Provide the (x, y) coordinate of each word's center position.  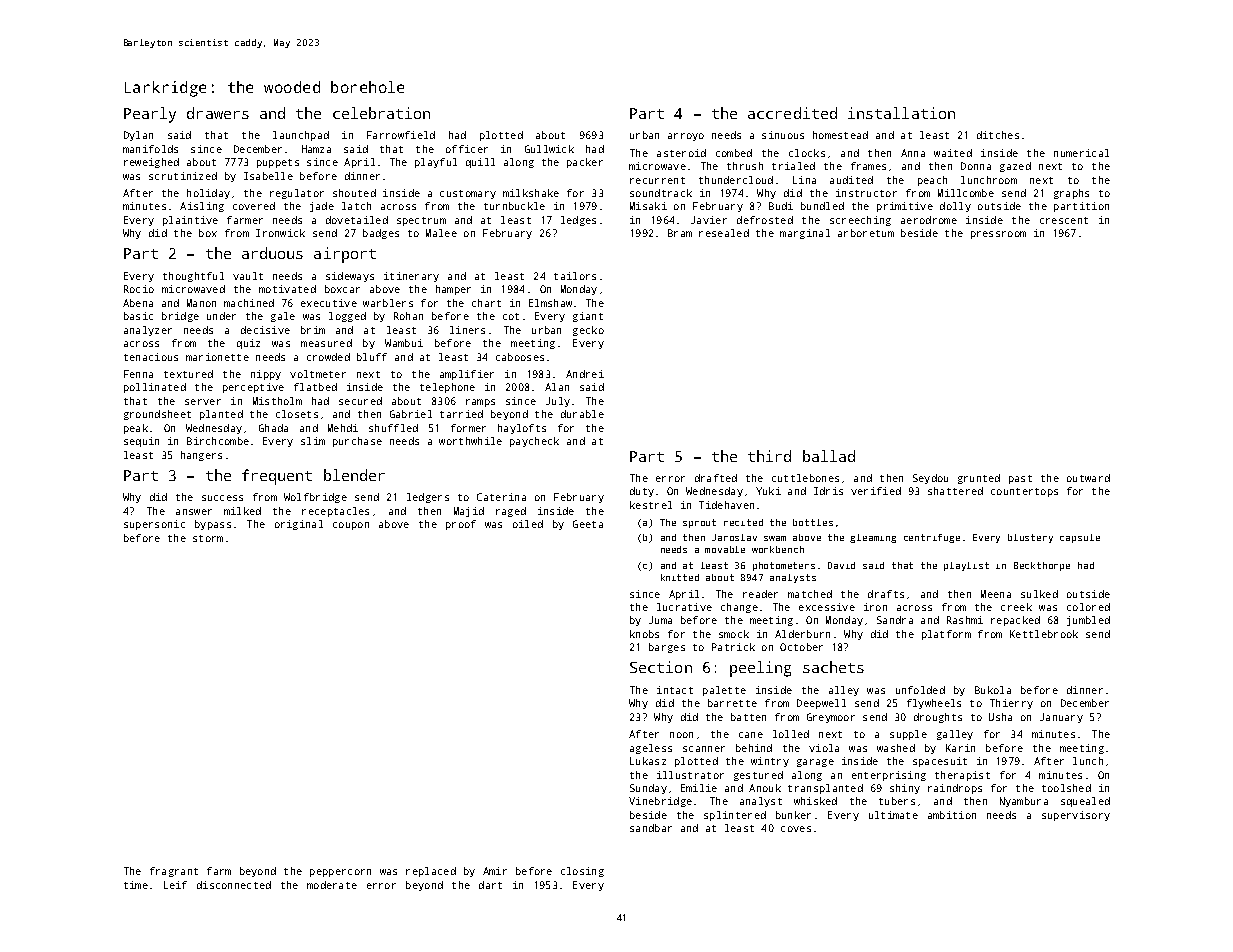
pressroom (998, 235)
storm (208, 538)
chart (486, 303)
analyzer (148, 331)
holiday (208, 194)
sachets (833, 667)
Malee (441, 233)
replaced (431, 872)
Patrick (733, 647)
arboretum (866, 233)
